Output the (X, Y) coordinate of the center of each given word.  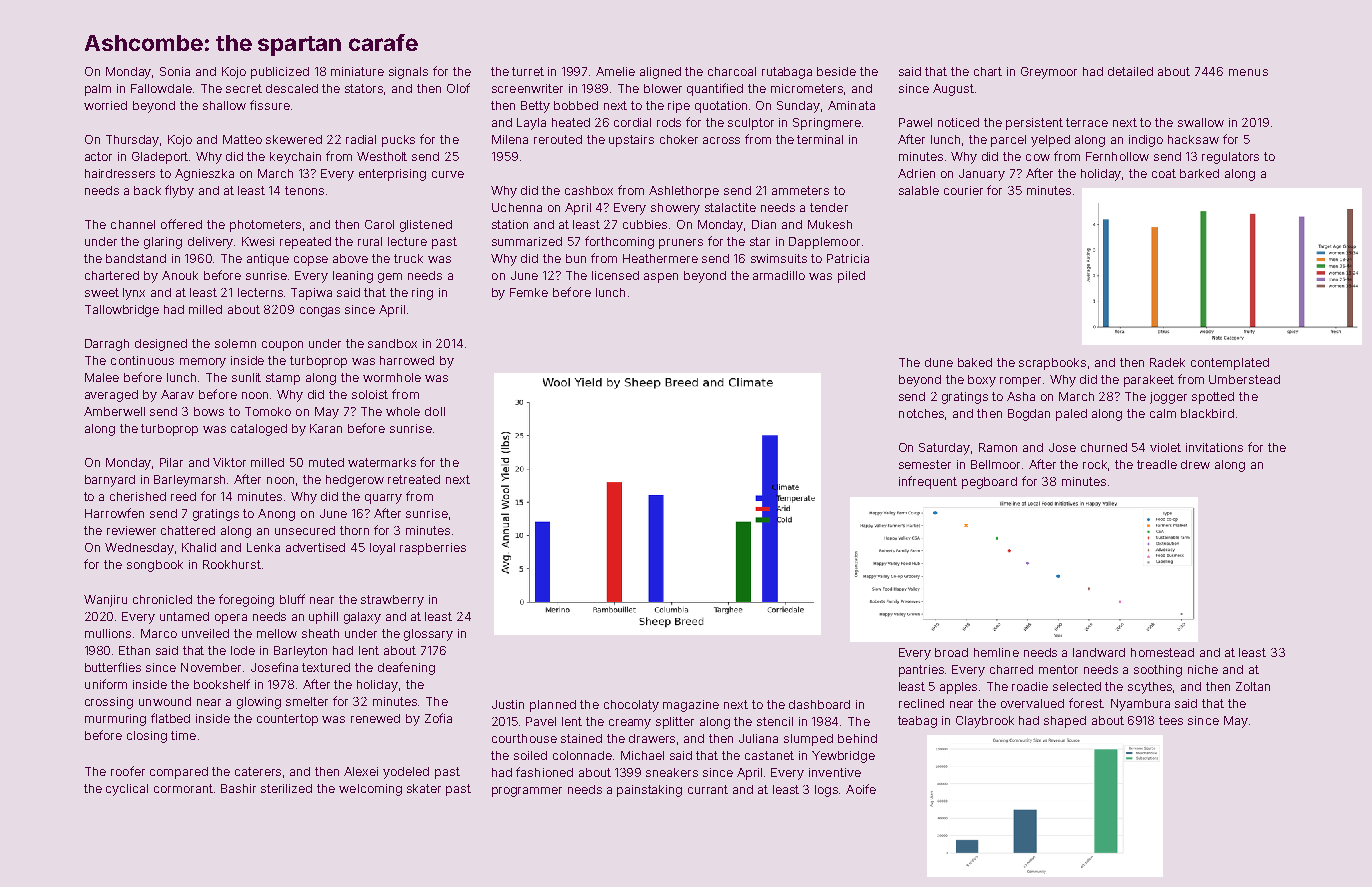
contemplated (1230, 364)
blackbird (1207, 413)
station (510, 224)
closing (147, 737)
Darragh (107, 345)
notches (921, 413)
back (147, 190)
